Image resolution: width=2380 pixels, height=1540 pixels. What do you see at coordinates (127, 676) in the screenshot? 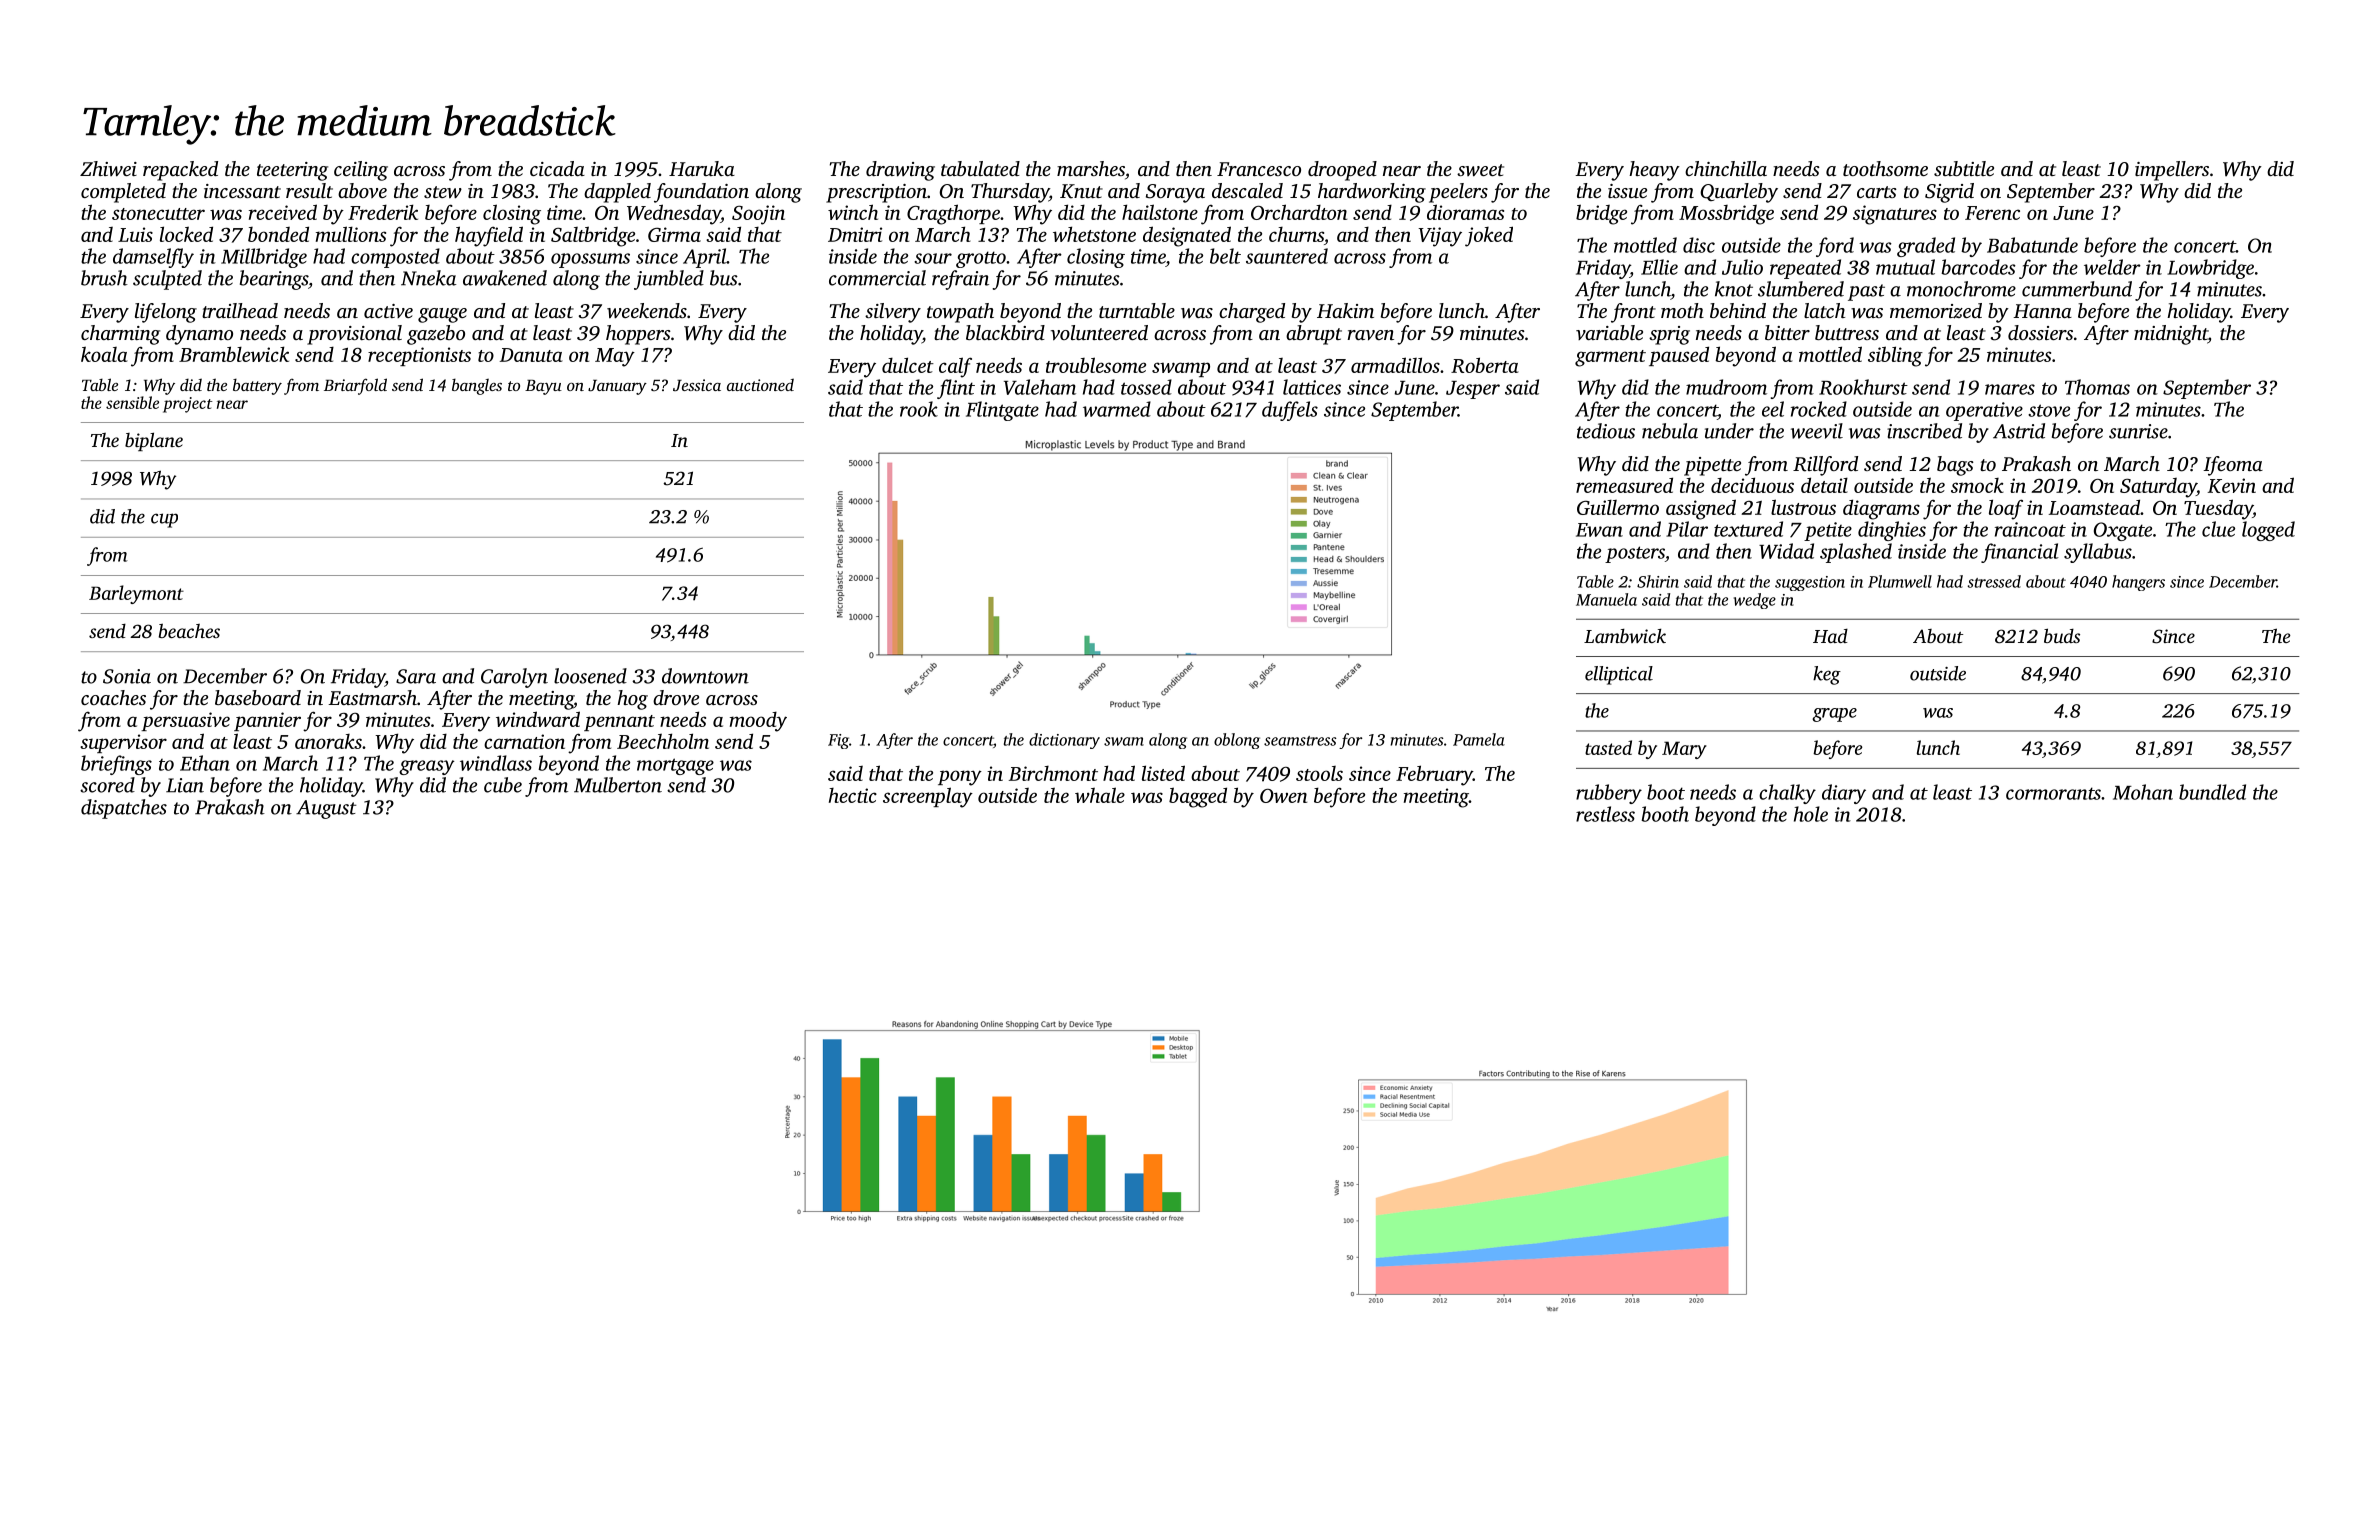
I see `Sonia` at bounding box center [127, 676].
